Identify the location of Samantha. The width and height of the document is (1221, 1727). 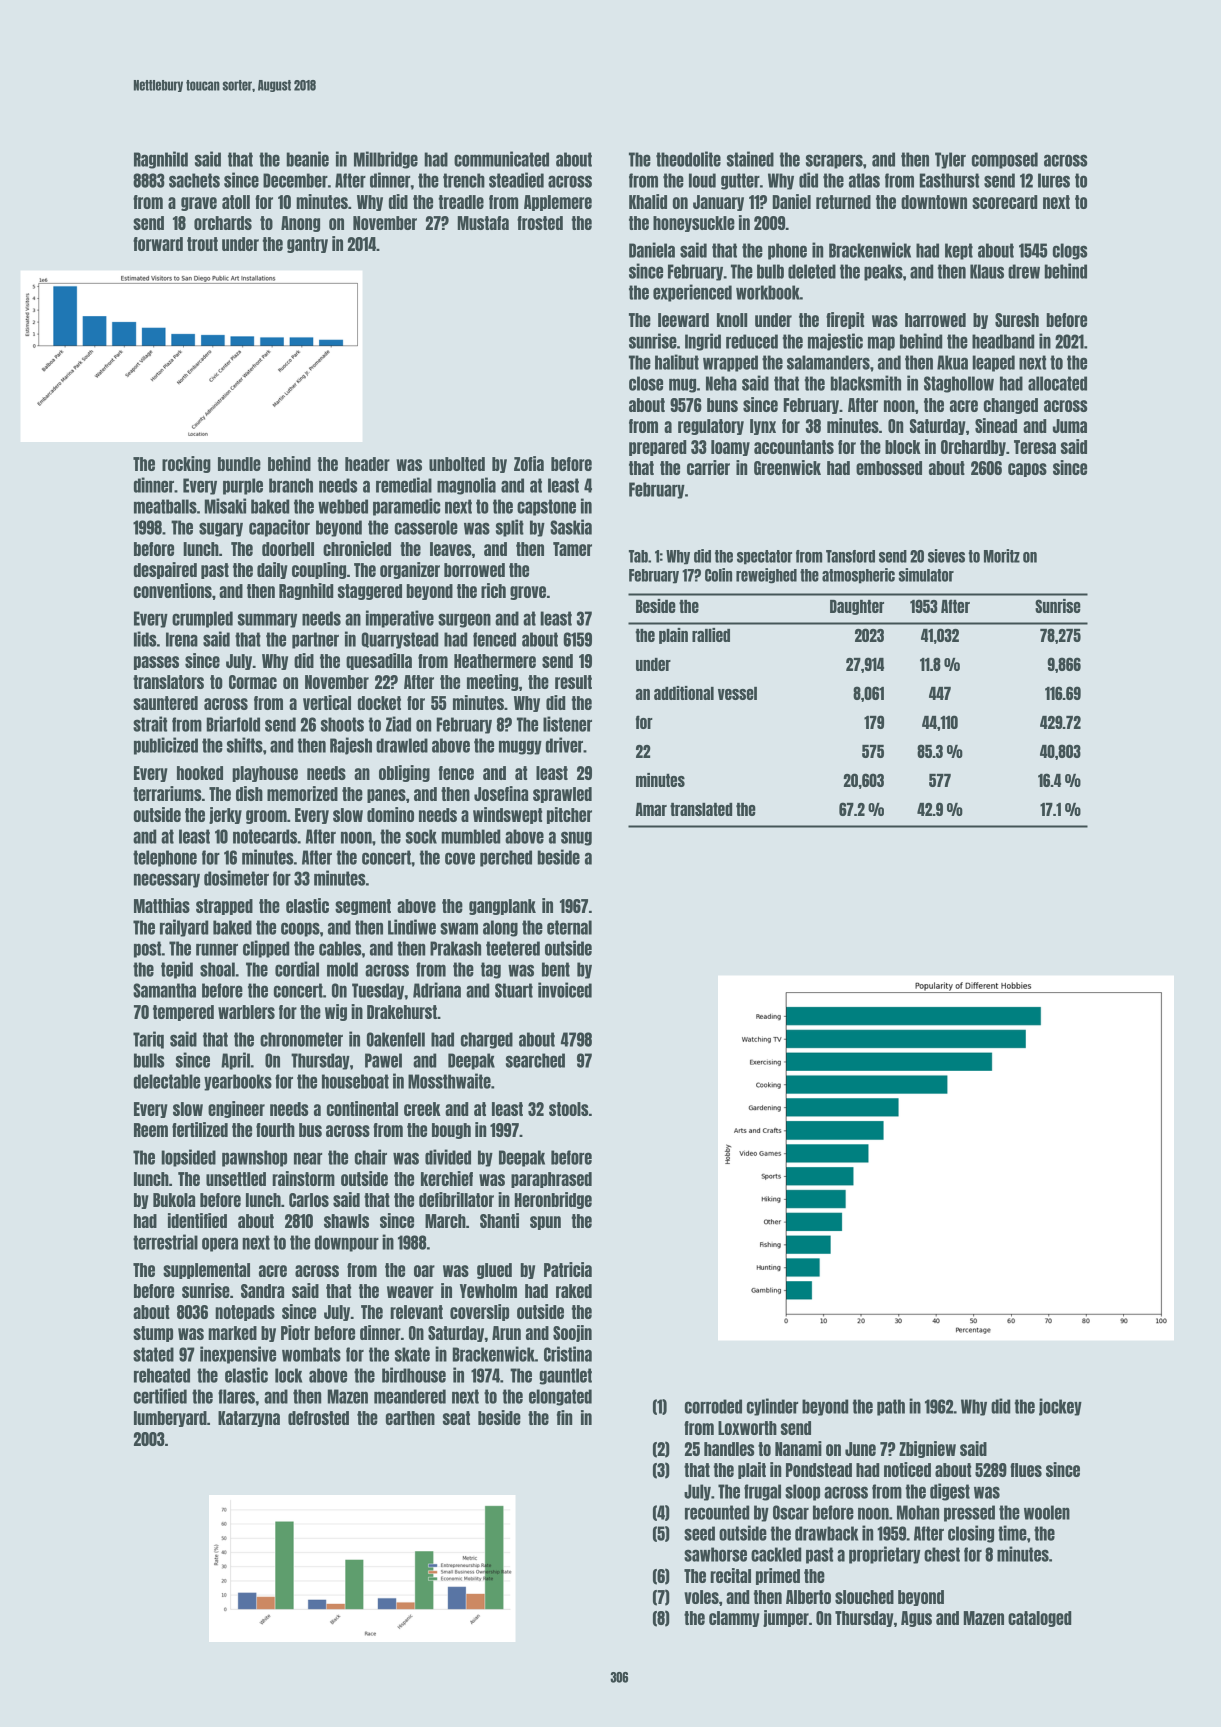
(164, 990).
